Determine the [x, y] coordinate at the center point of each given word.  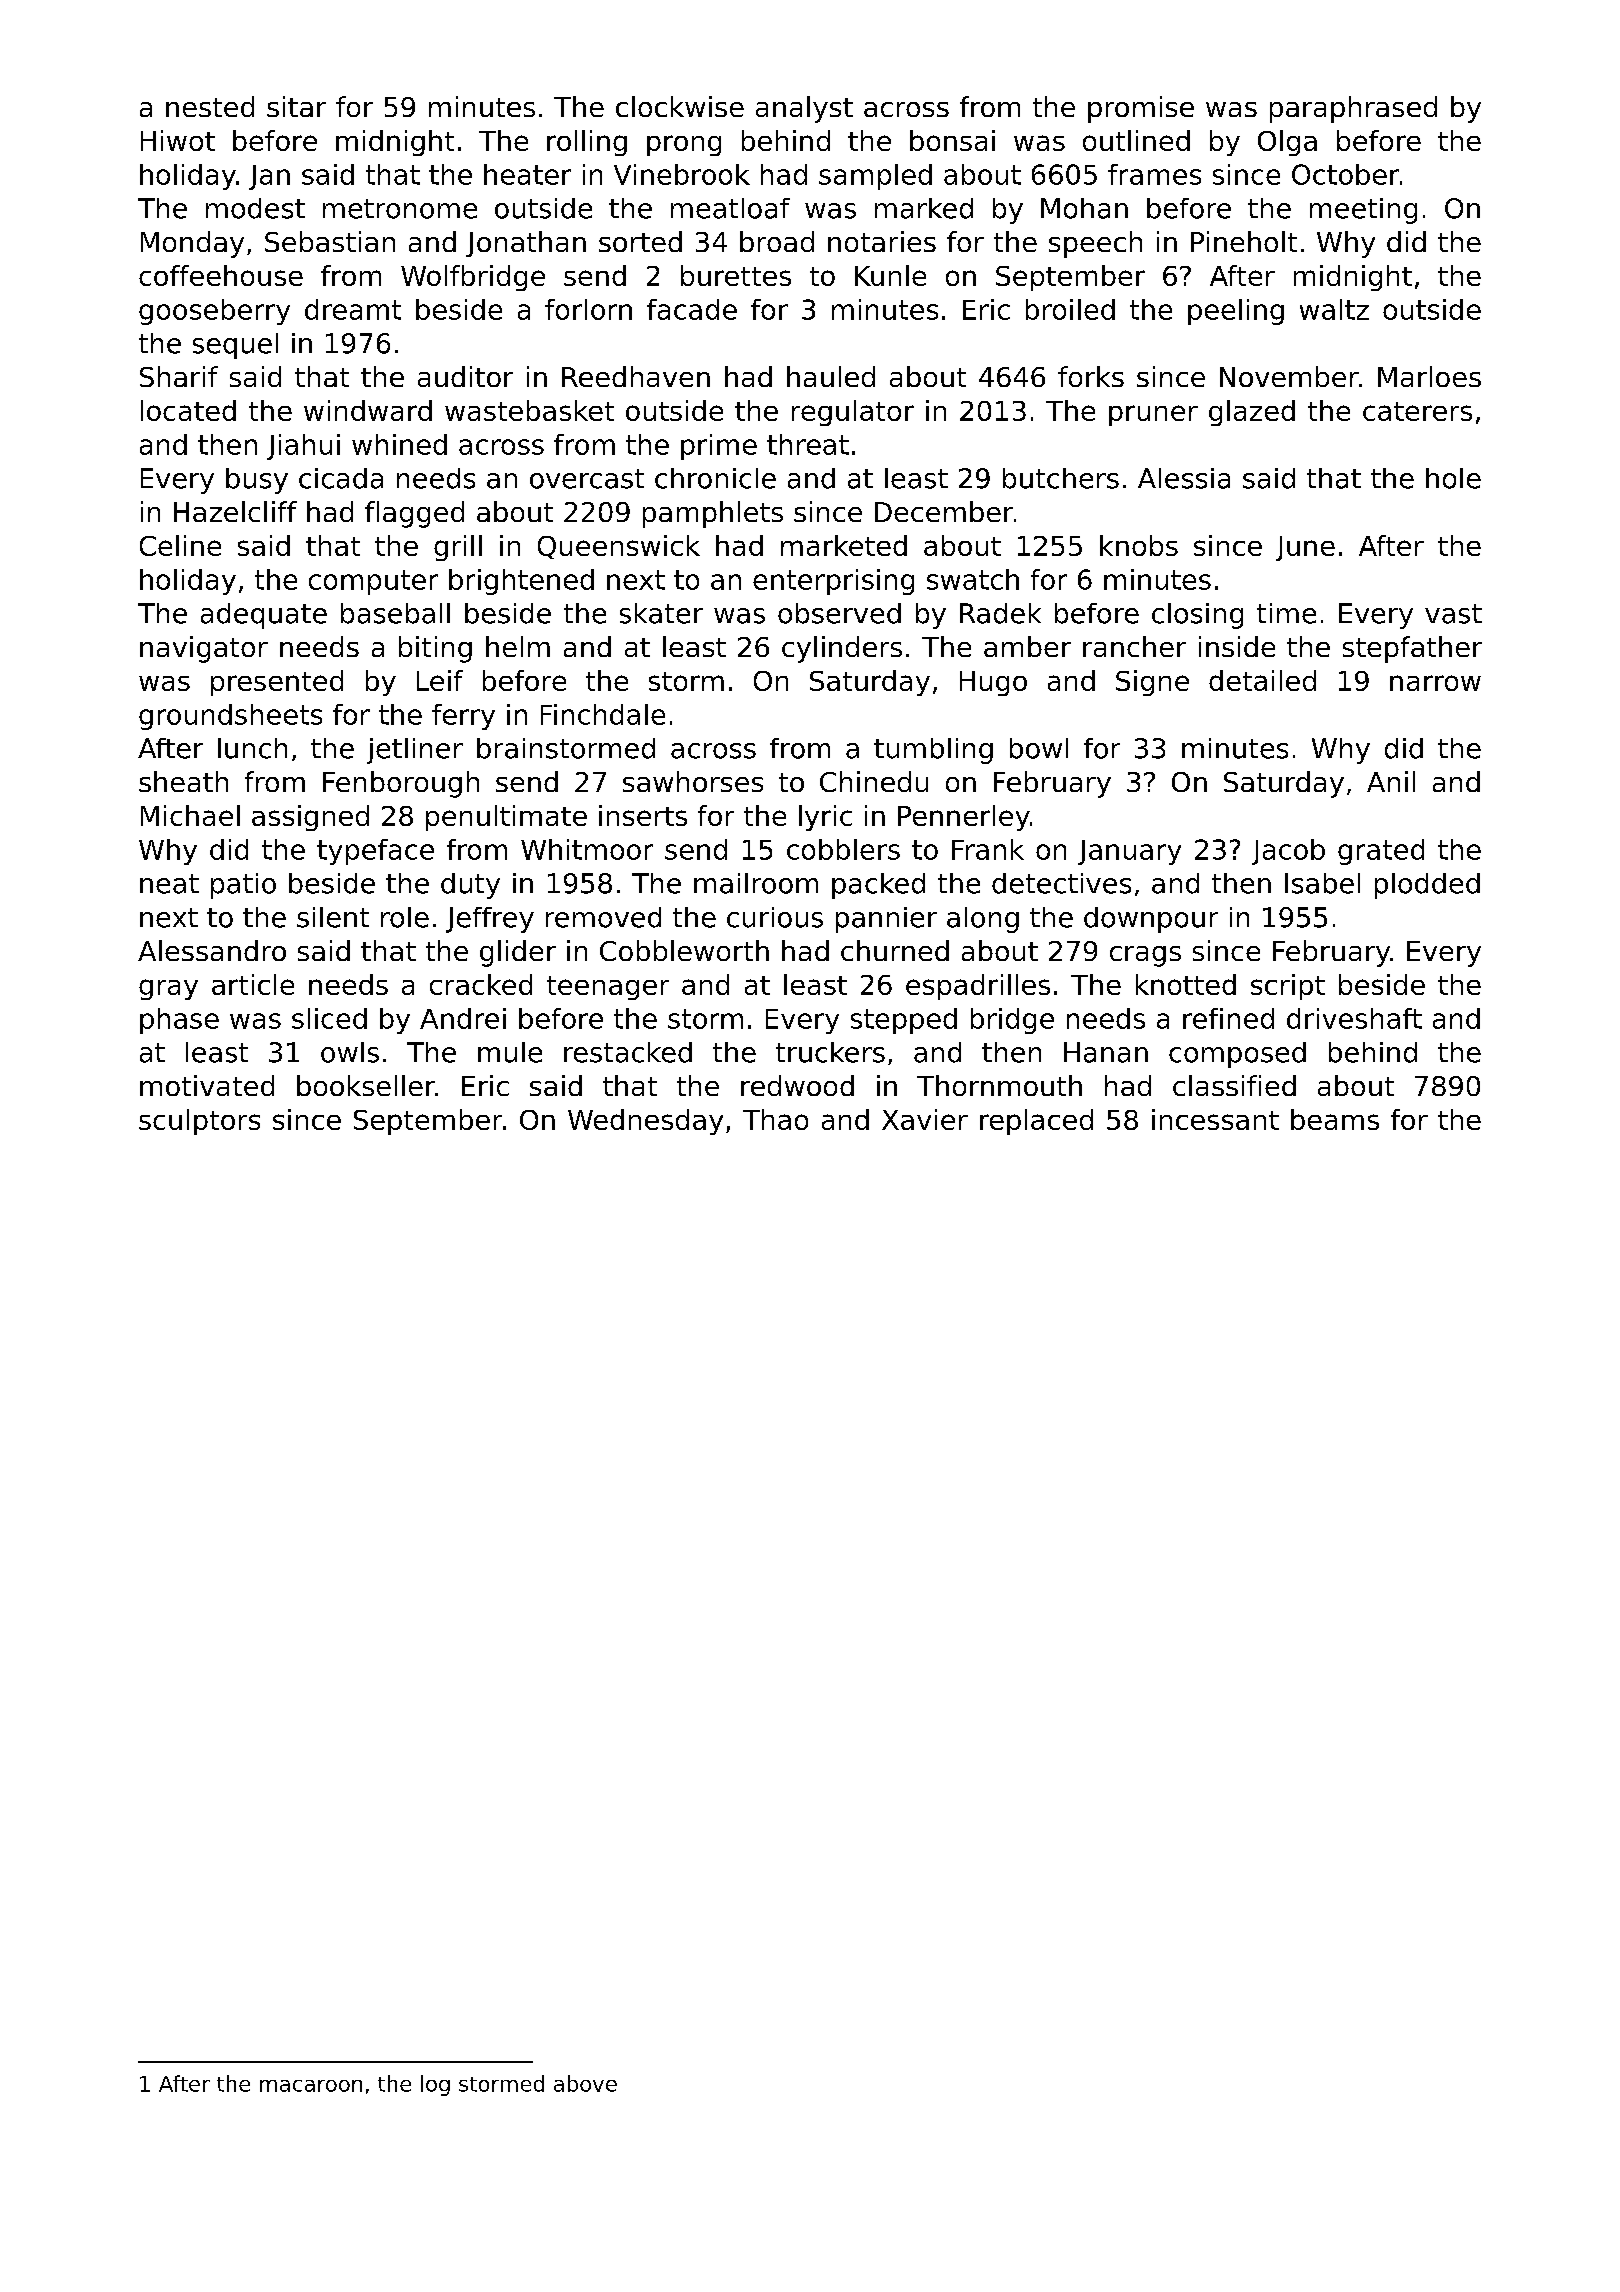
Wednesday [645, 1122]
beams [1335, 1119]
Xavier [925, 1119]
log [435, 2085]
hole [1453, 478]
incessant [1215, 1119]
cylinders [842, 649]
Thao [775, 1119]
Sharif [179, 376]
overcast [587, 479]
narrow [1435, 683]
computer [373, 582]
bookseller [366, 1085]
